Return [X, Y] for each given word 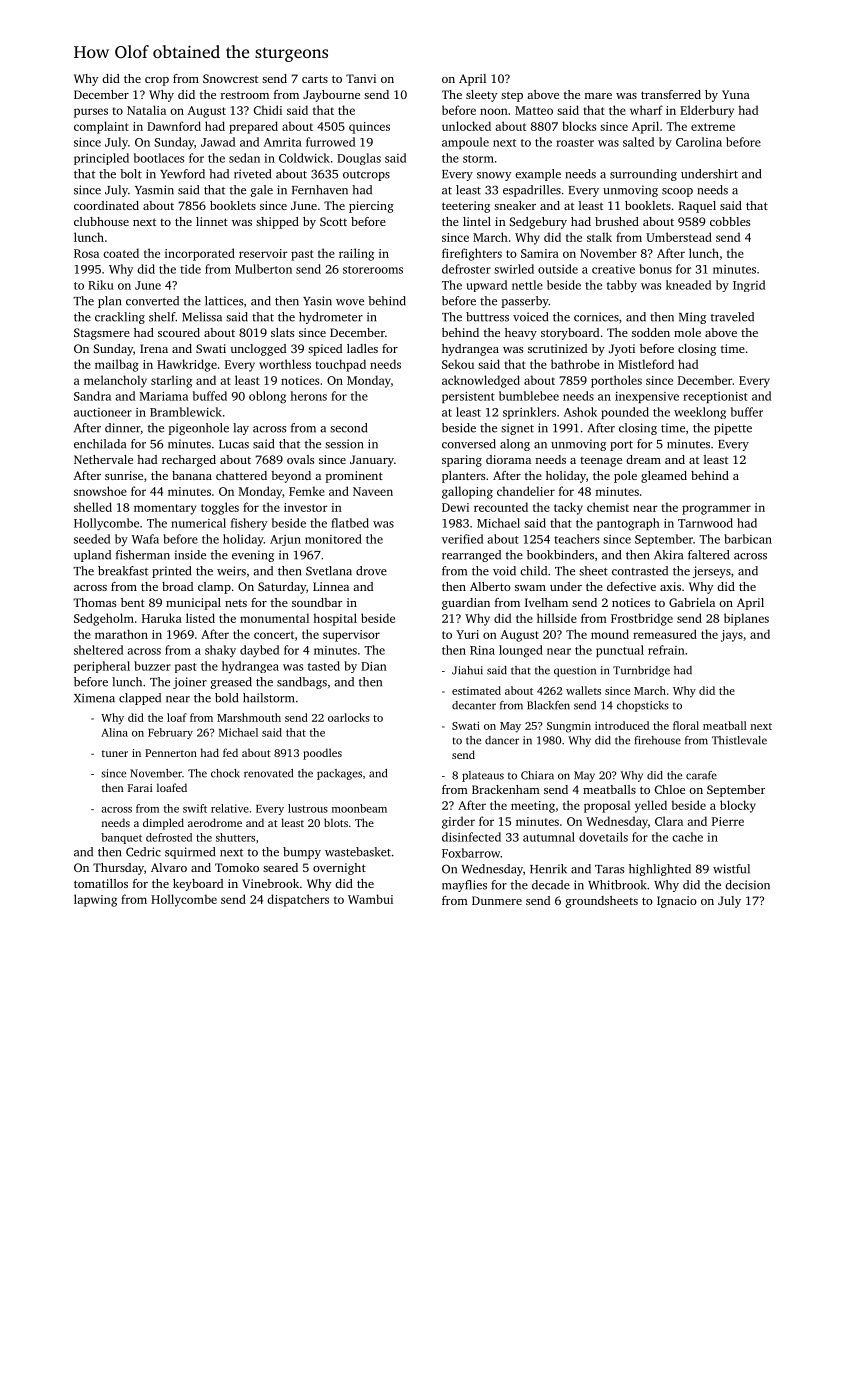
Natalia [146, 110]
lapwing [95, 900]
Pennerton [171, 753]
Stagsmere [102, 334]
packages [339, 774]
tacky [568, 508]
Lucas [234, 444]
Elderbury [707, 111]
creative [613, 269]
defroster [466, 269]
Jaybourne [331, 96]
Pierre [728, 821]
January [372, 461]
